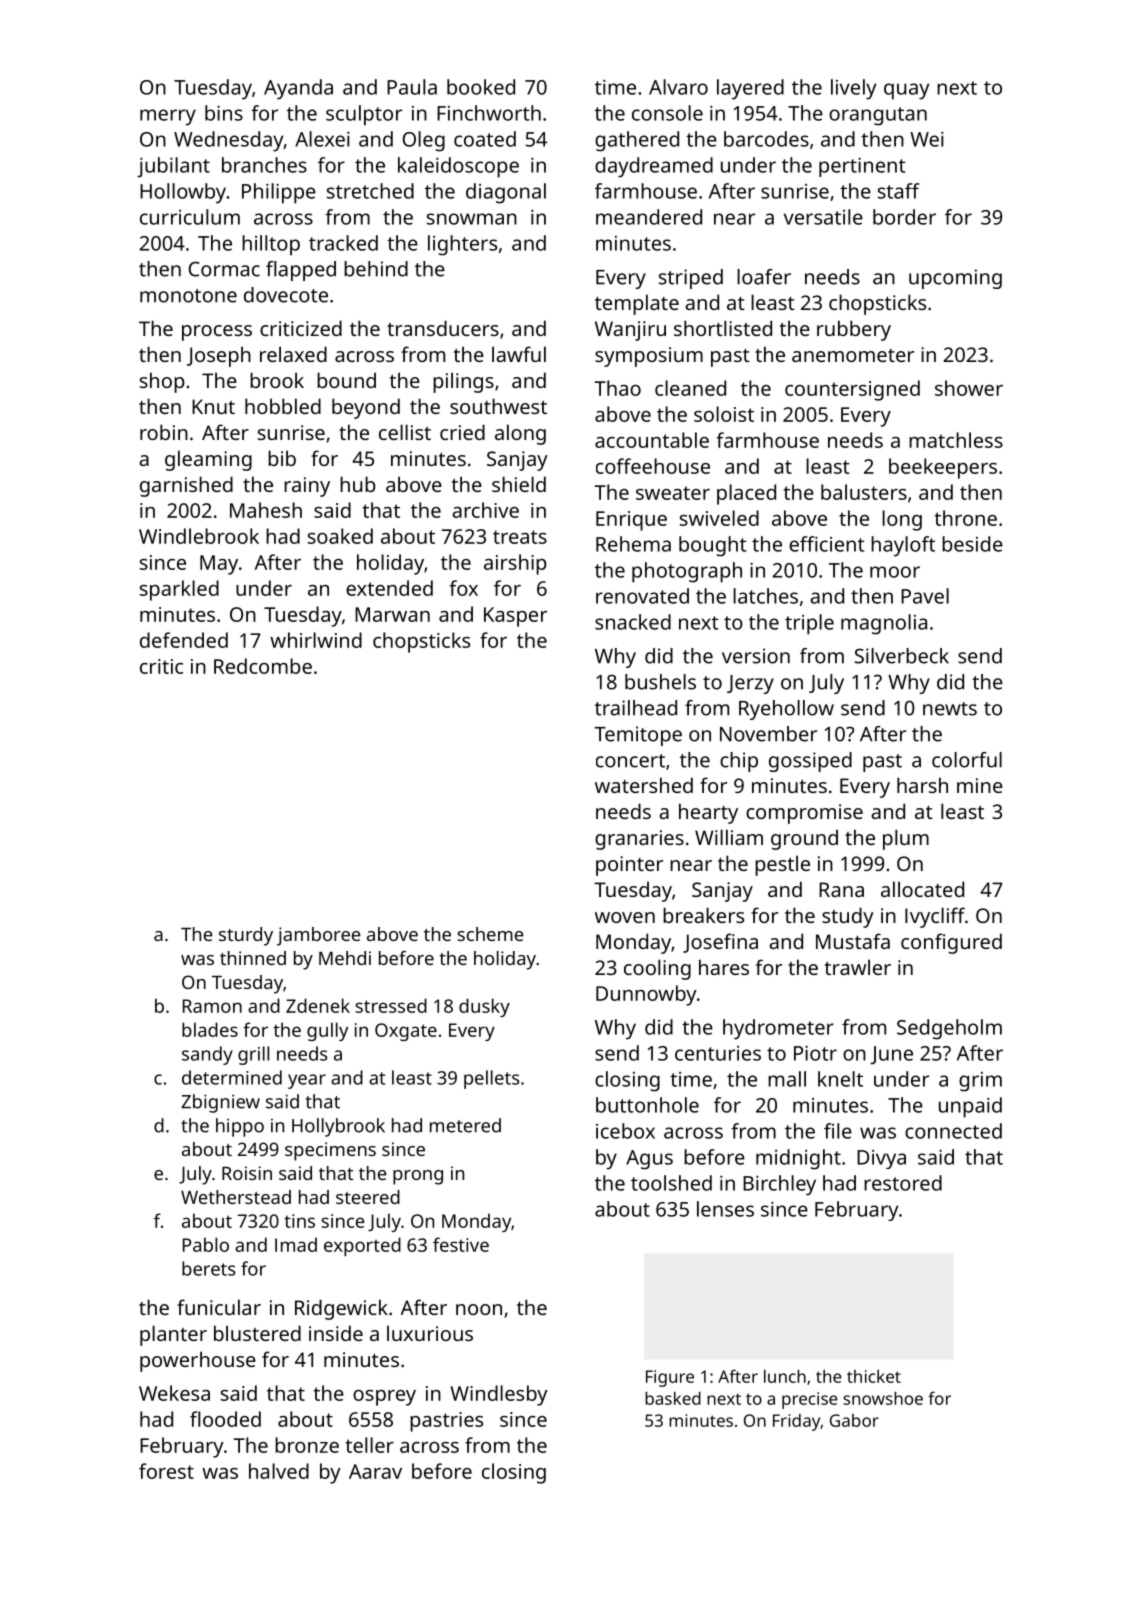  I want to click on June, so click(891, 1055).
